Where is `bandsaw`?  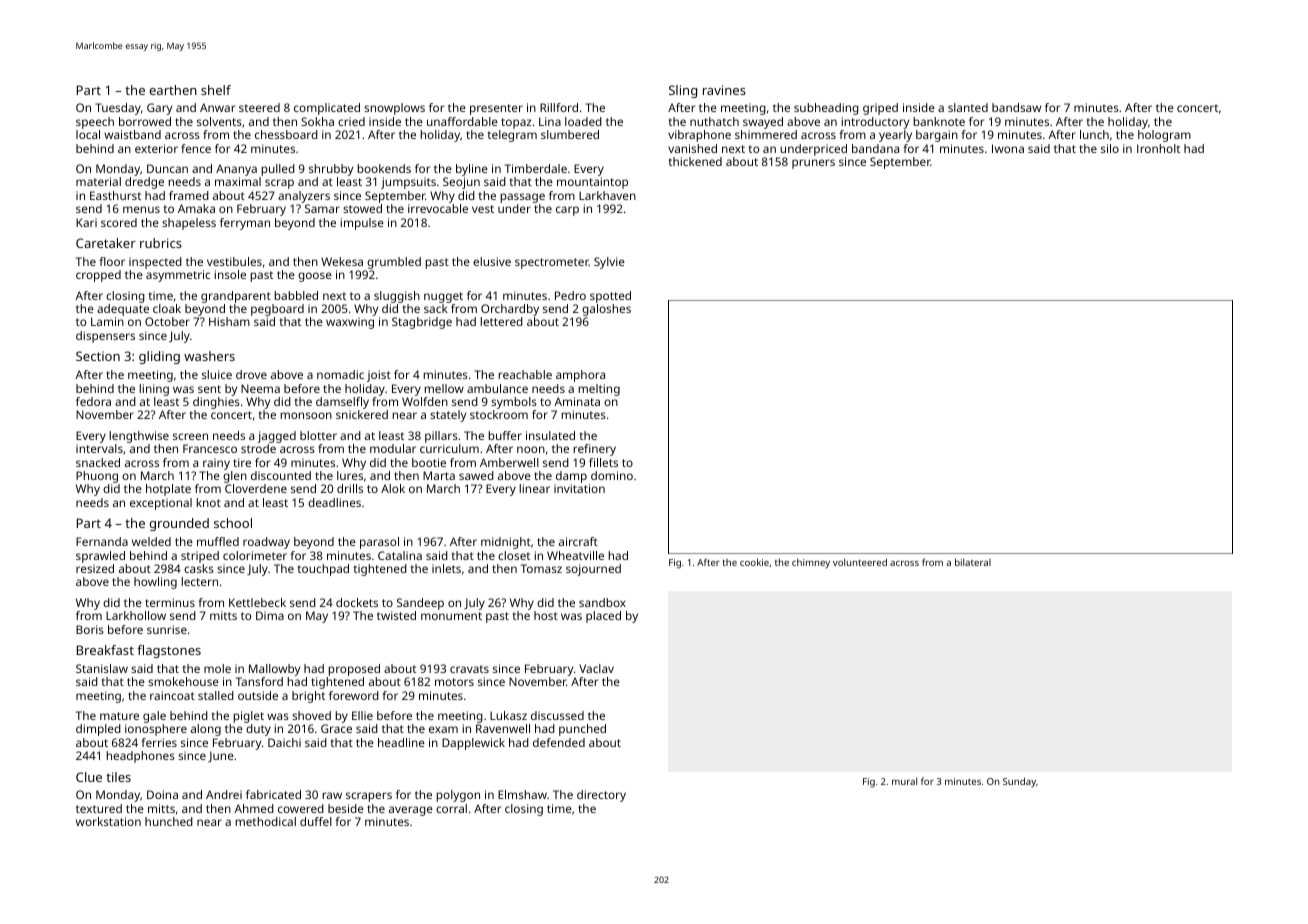
bandsaw is located at coordinates (1016, 107).
